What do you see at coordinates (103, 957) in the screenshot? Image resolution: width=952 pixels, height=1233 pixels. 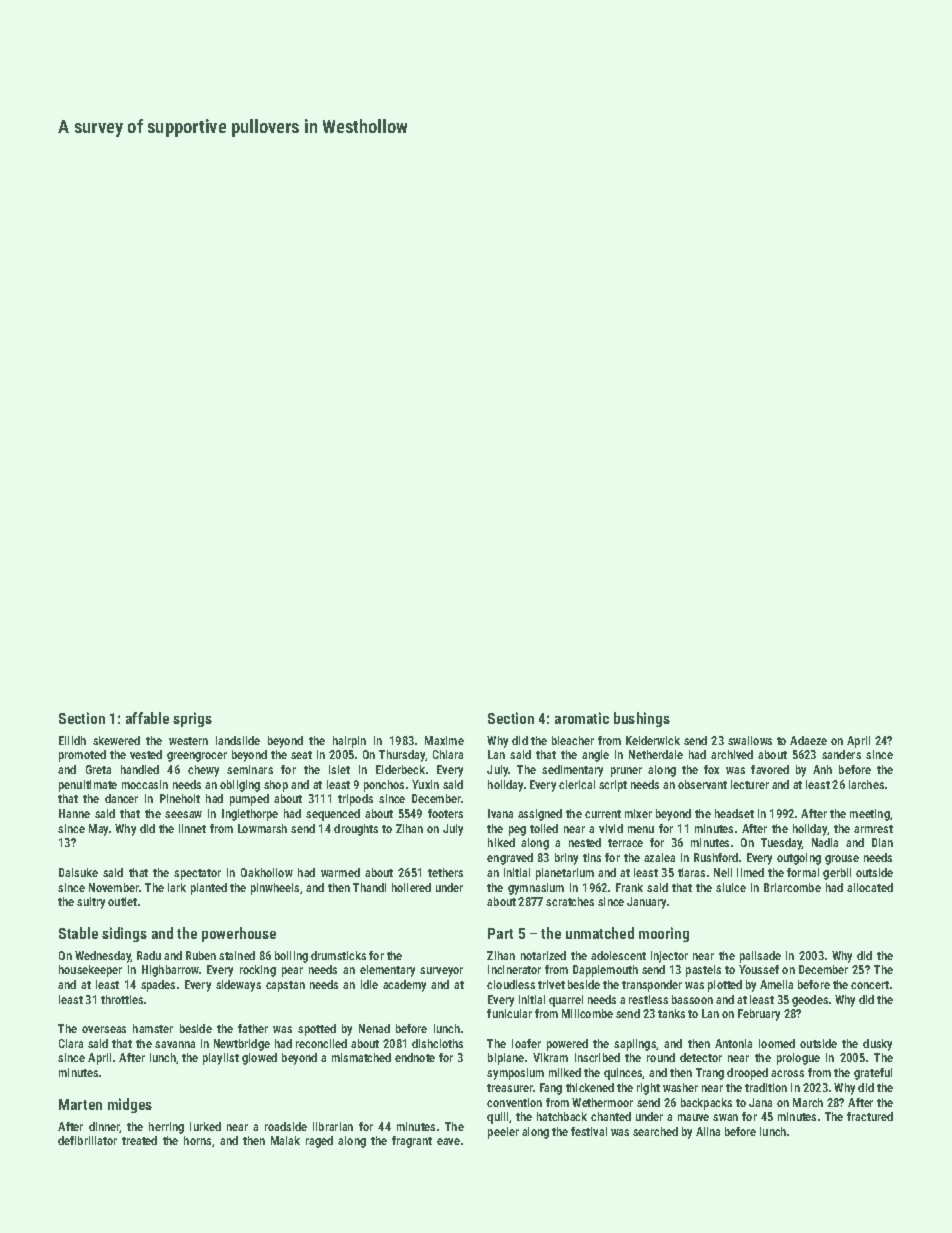 I see `Wednesday` at bounding box center [103, 957].
